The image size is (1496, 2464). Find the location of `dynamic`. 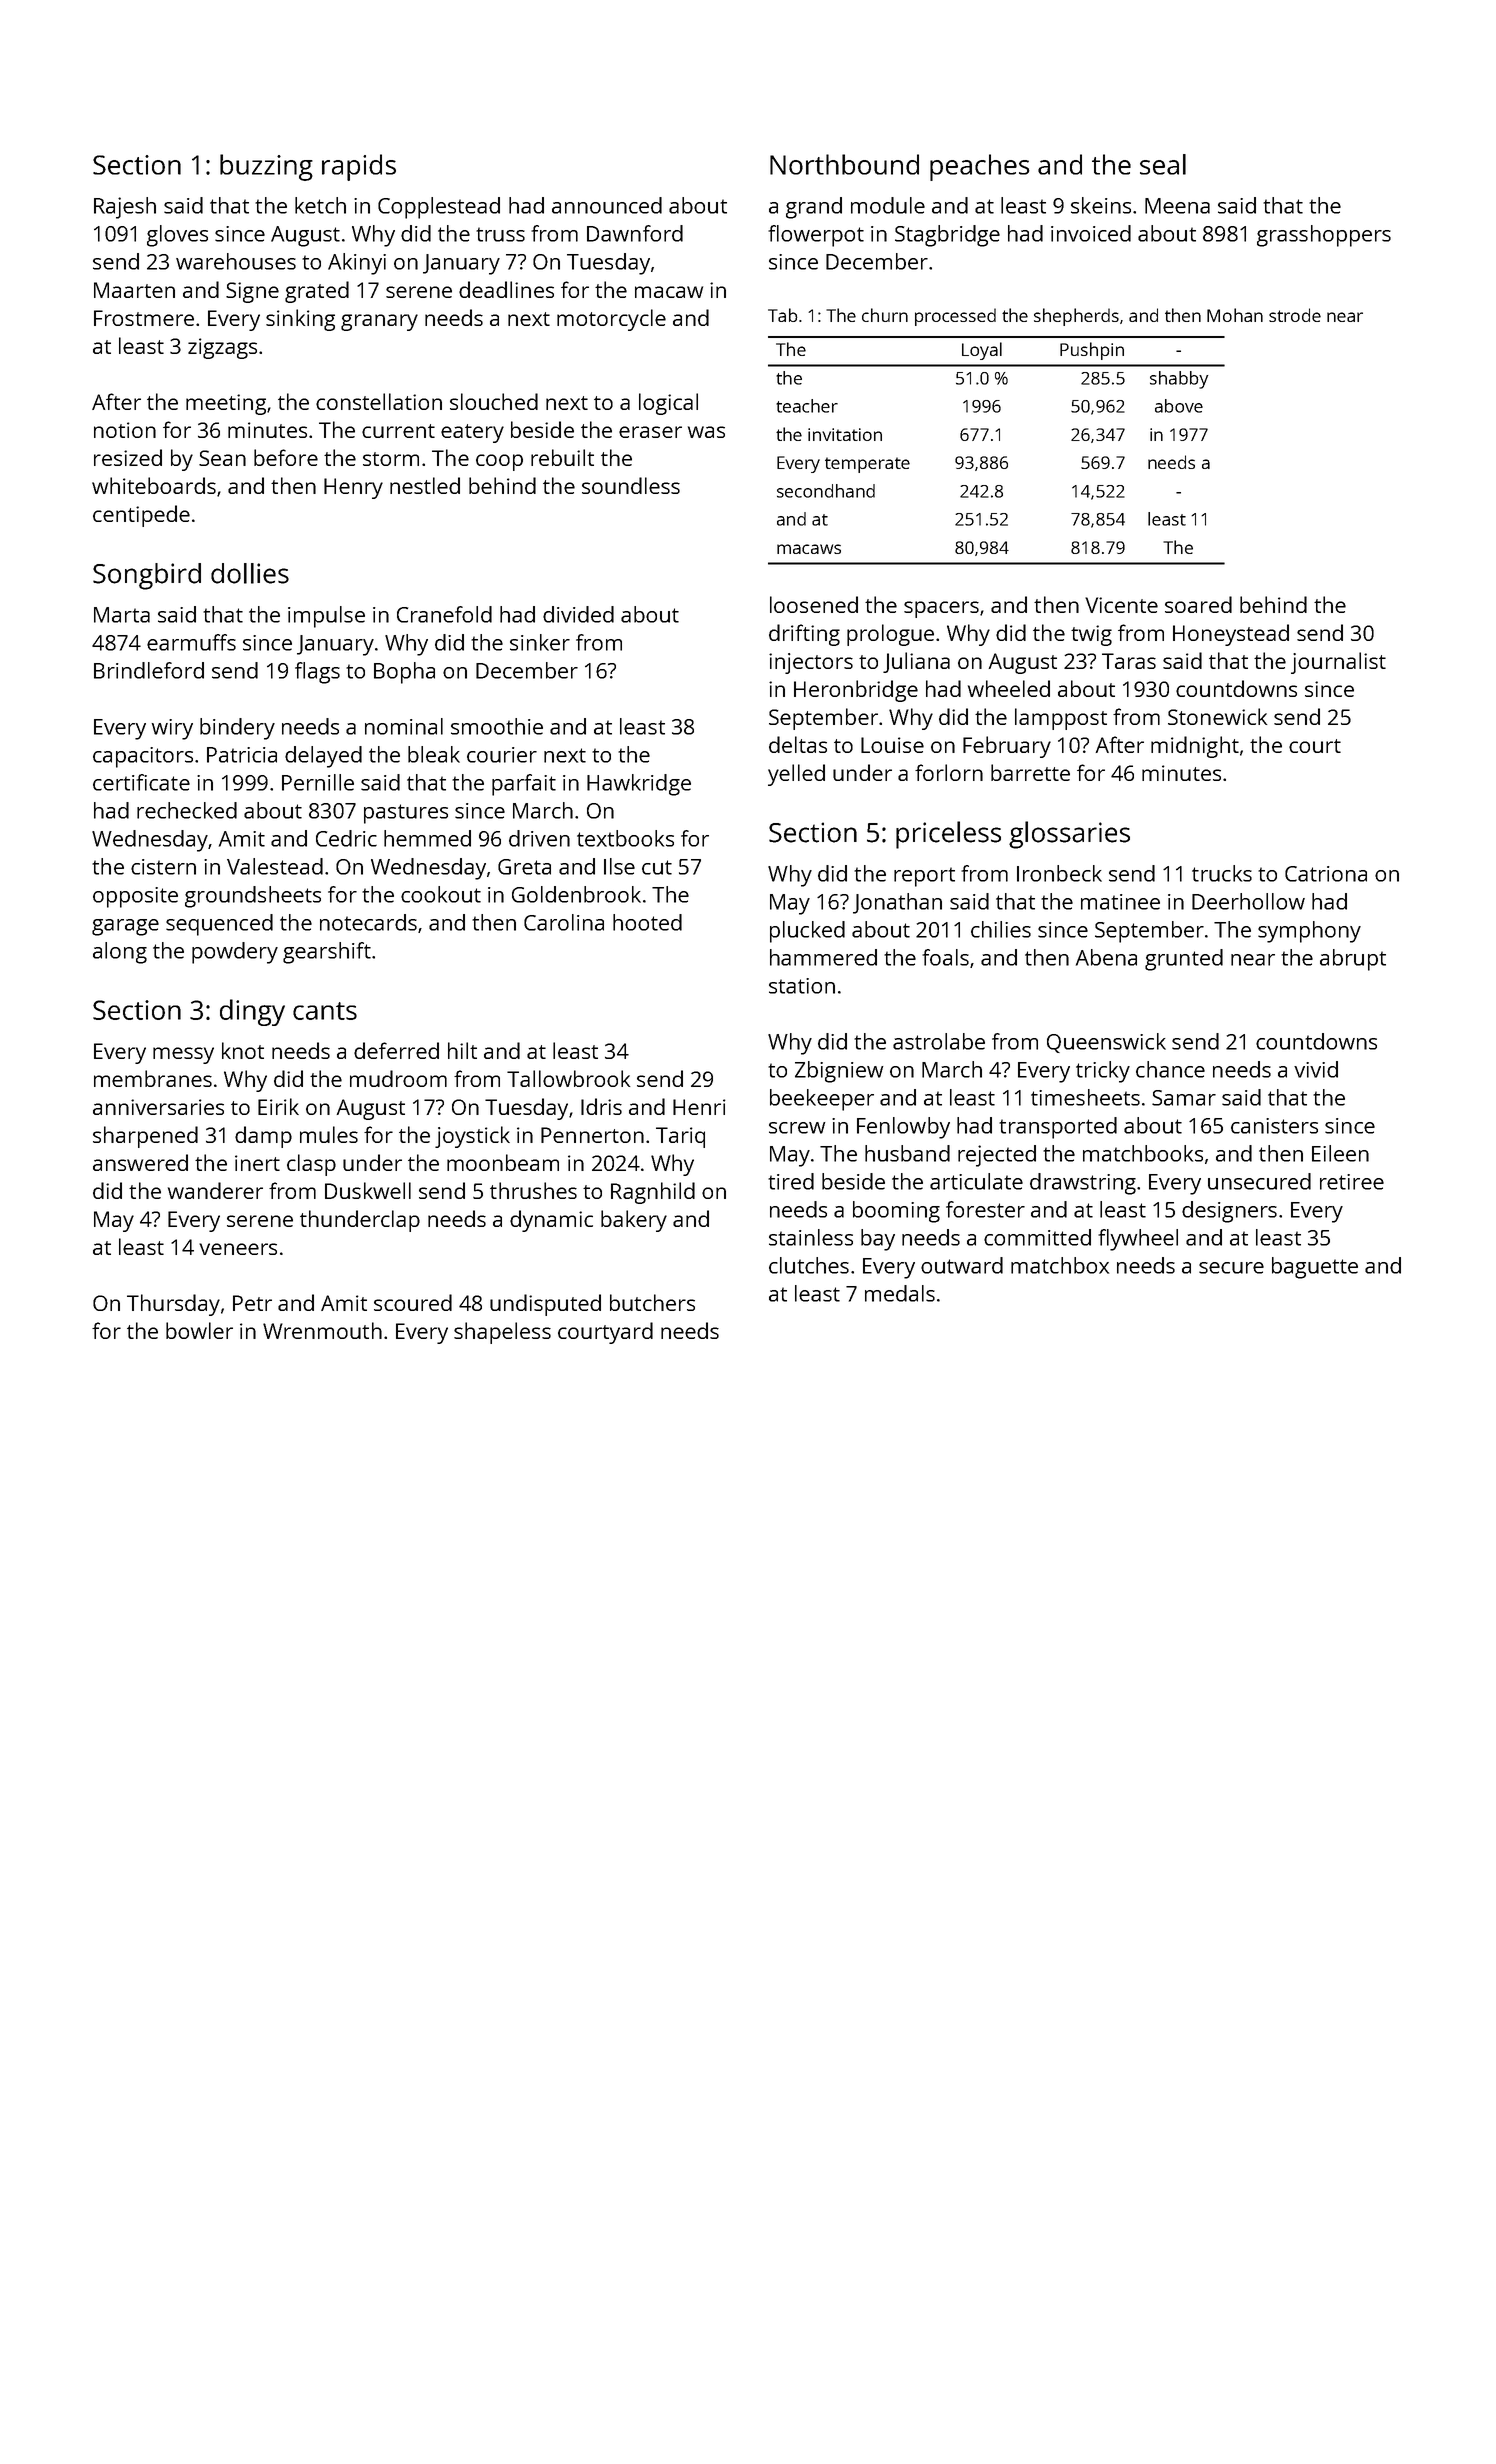

dynamic is located at coordinates (551, 1221).
